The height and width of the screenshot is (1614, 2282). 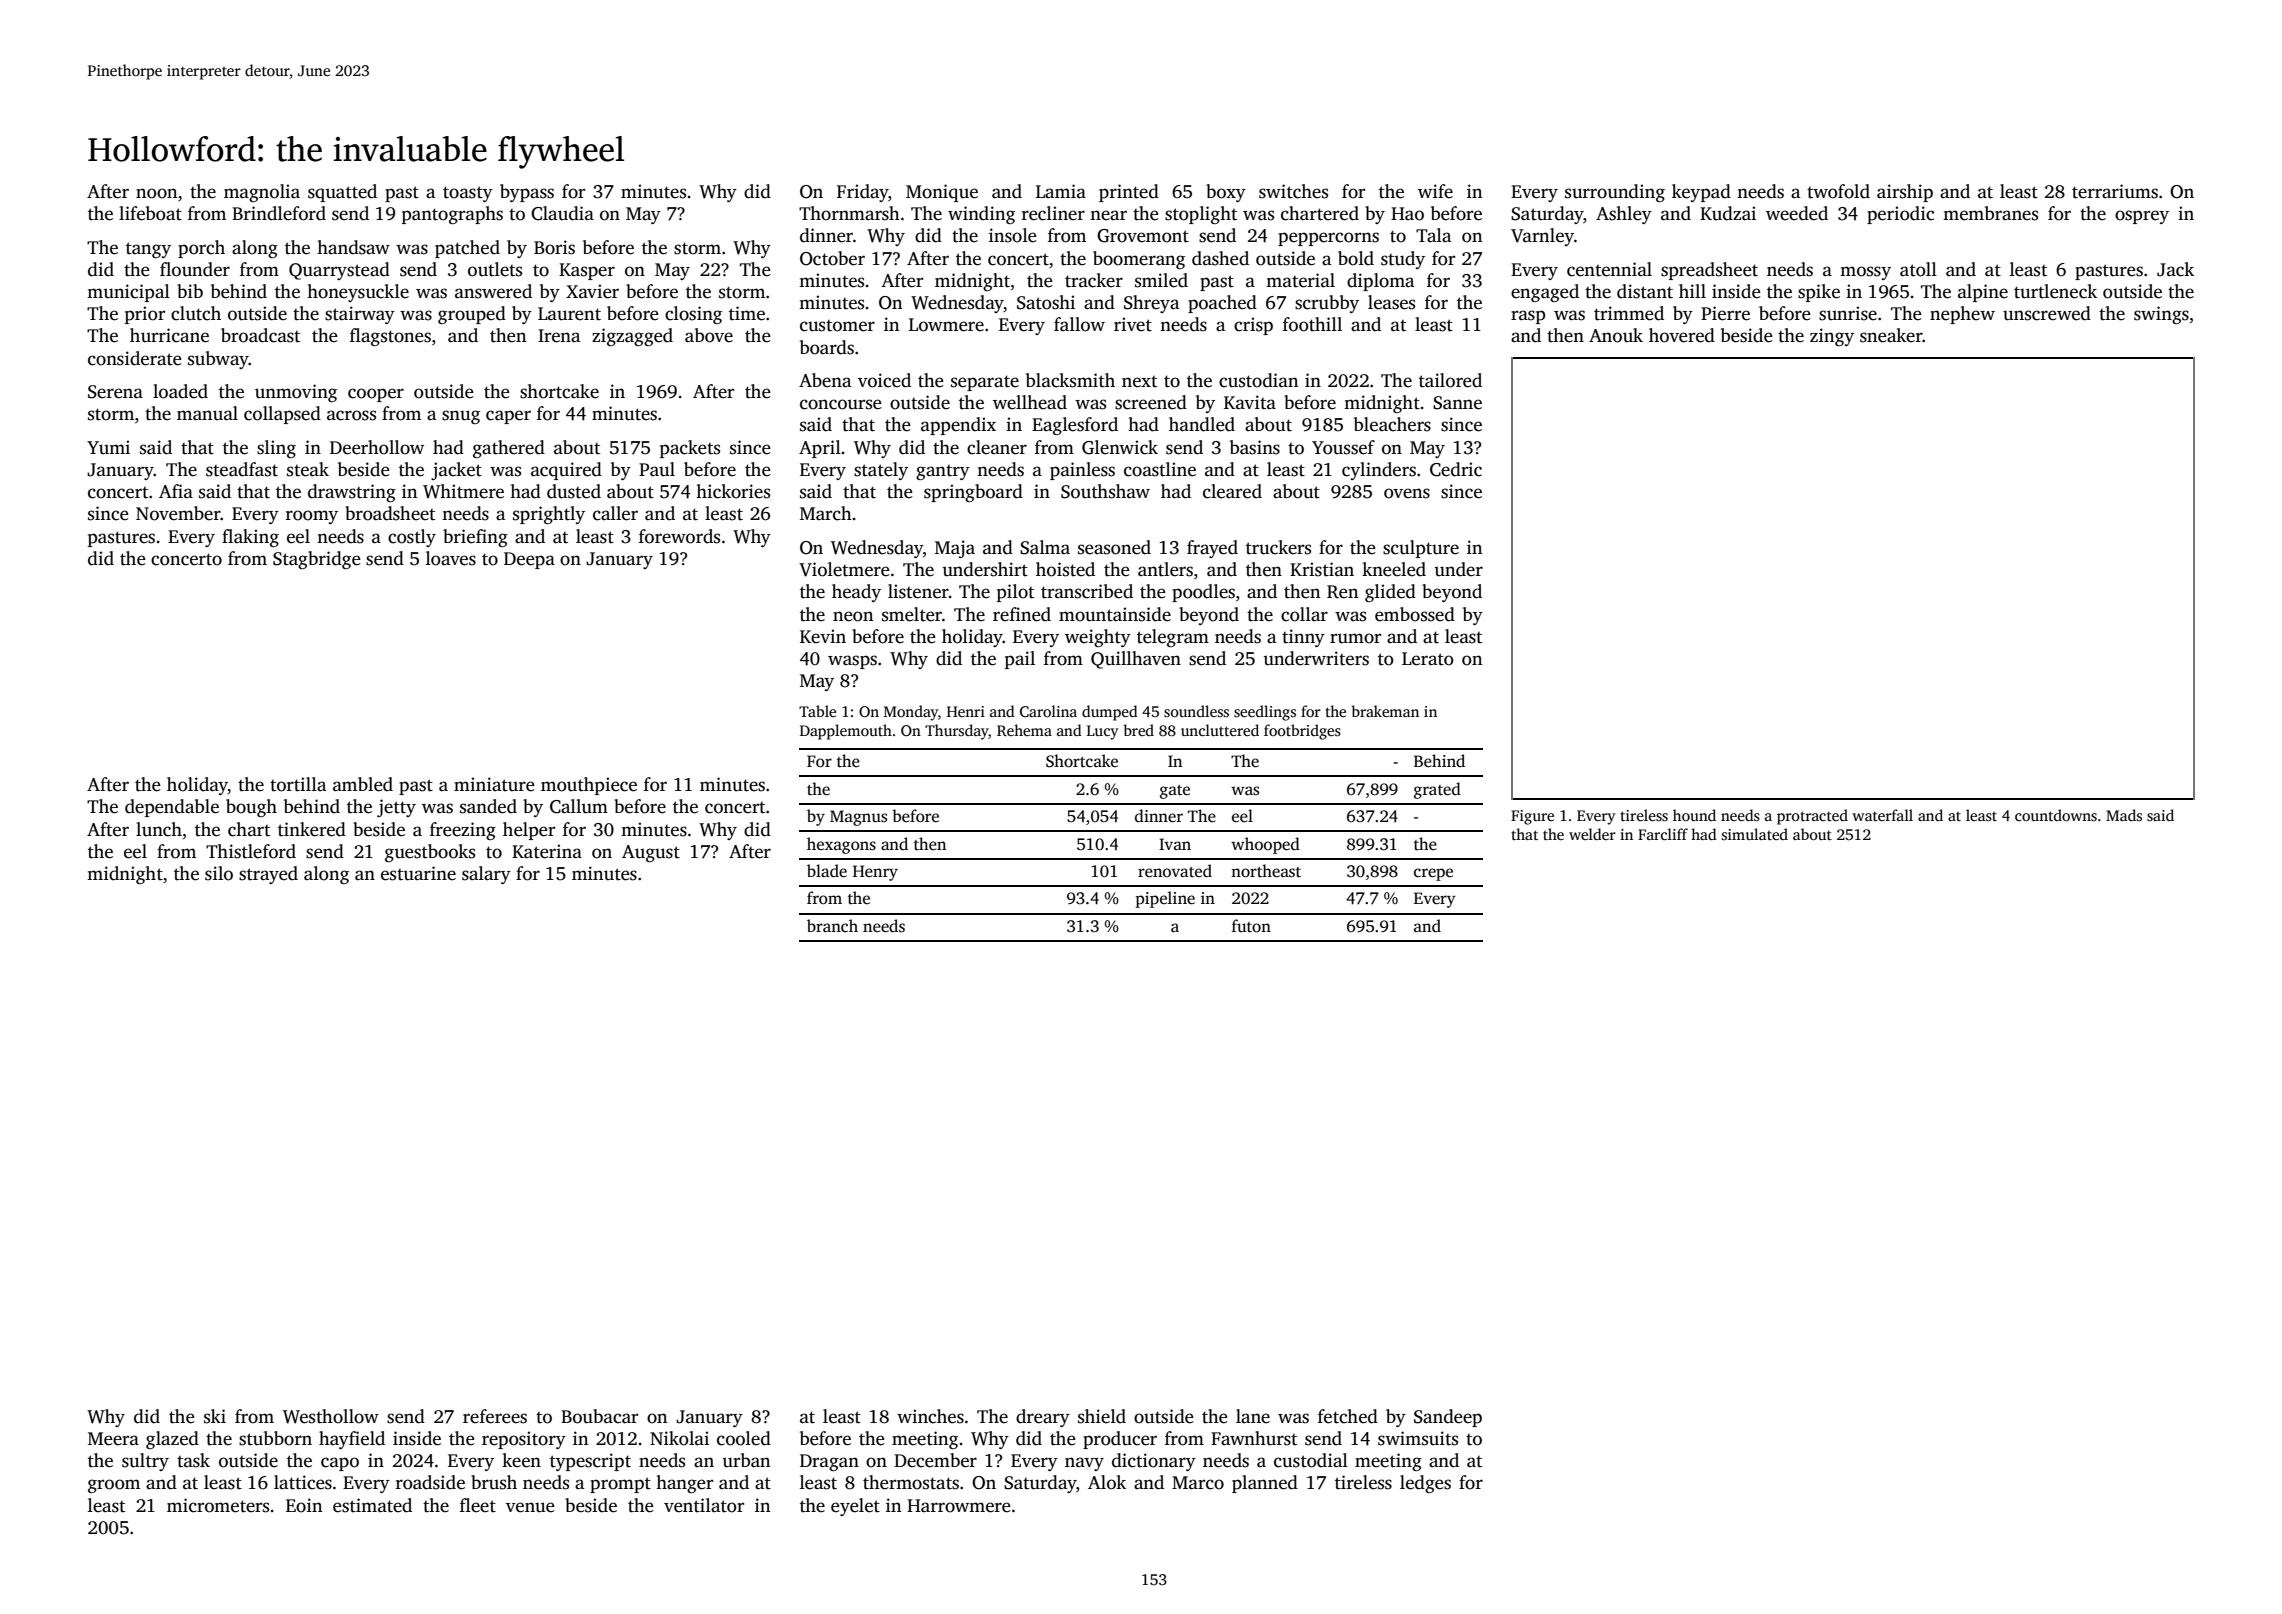 What do you see at coordinates (1226, 193) in the screenshot?
I see `boxy` at bounding box center [1226, 193].
